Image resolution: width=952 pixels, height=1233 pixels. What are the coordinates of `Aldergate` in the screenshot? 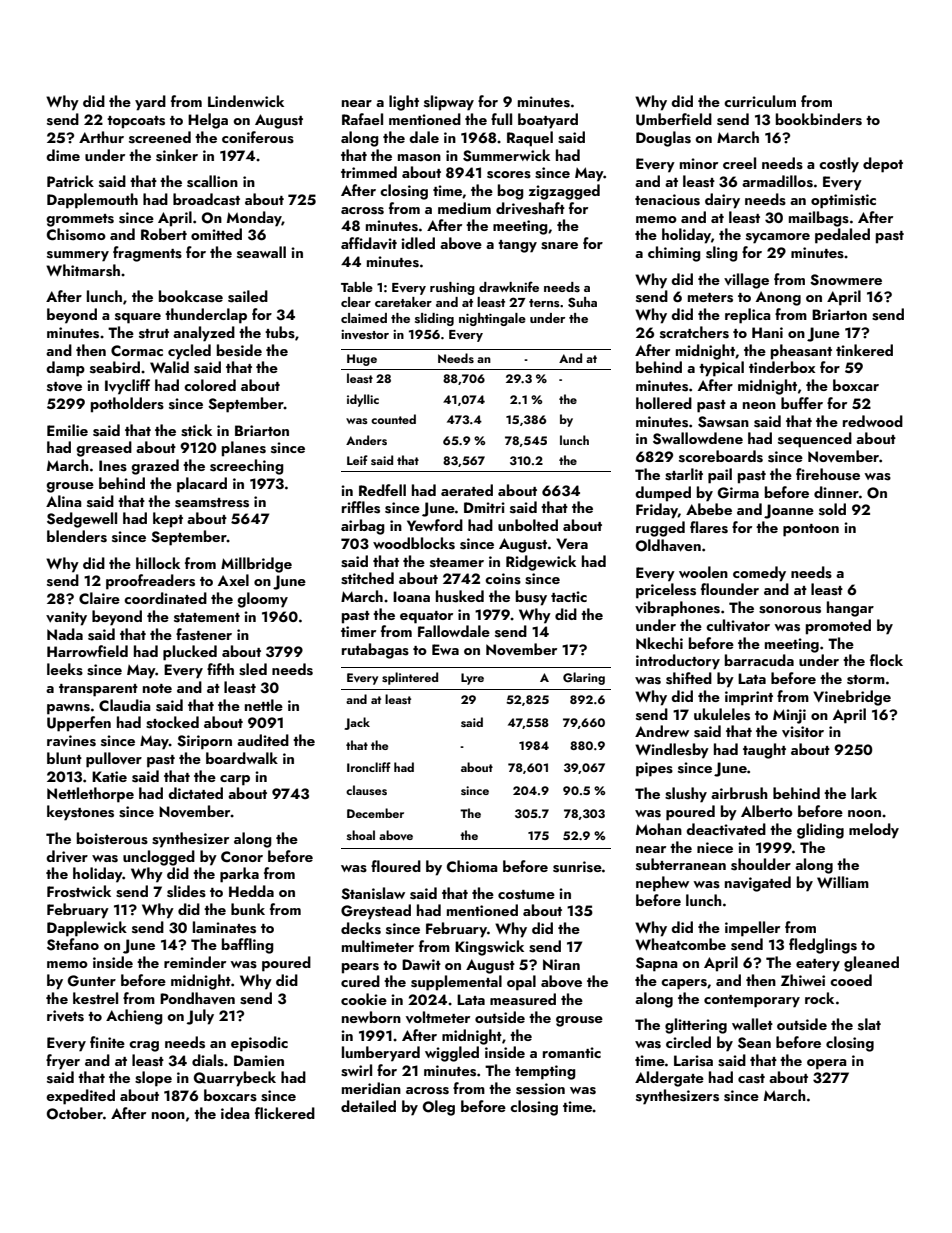 It's located at (669, 1079).
